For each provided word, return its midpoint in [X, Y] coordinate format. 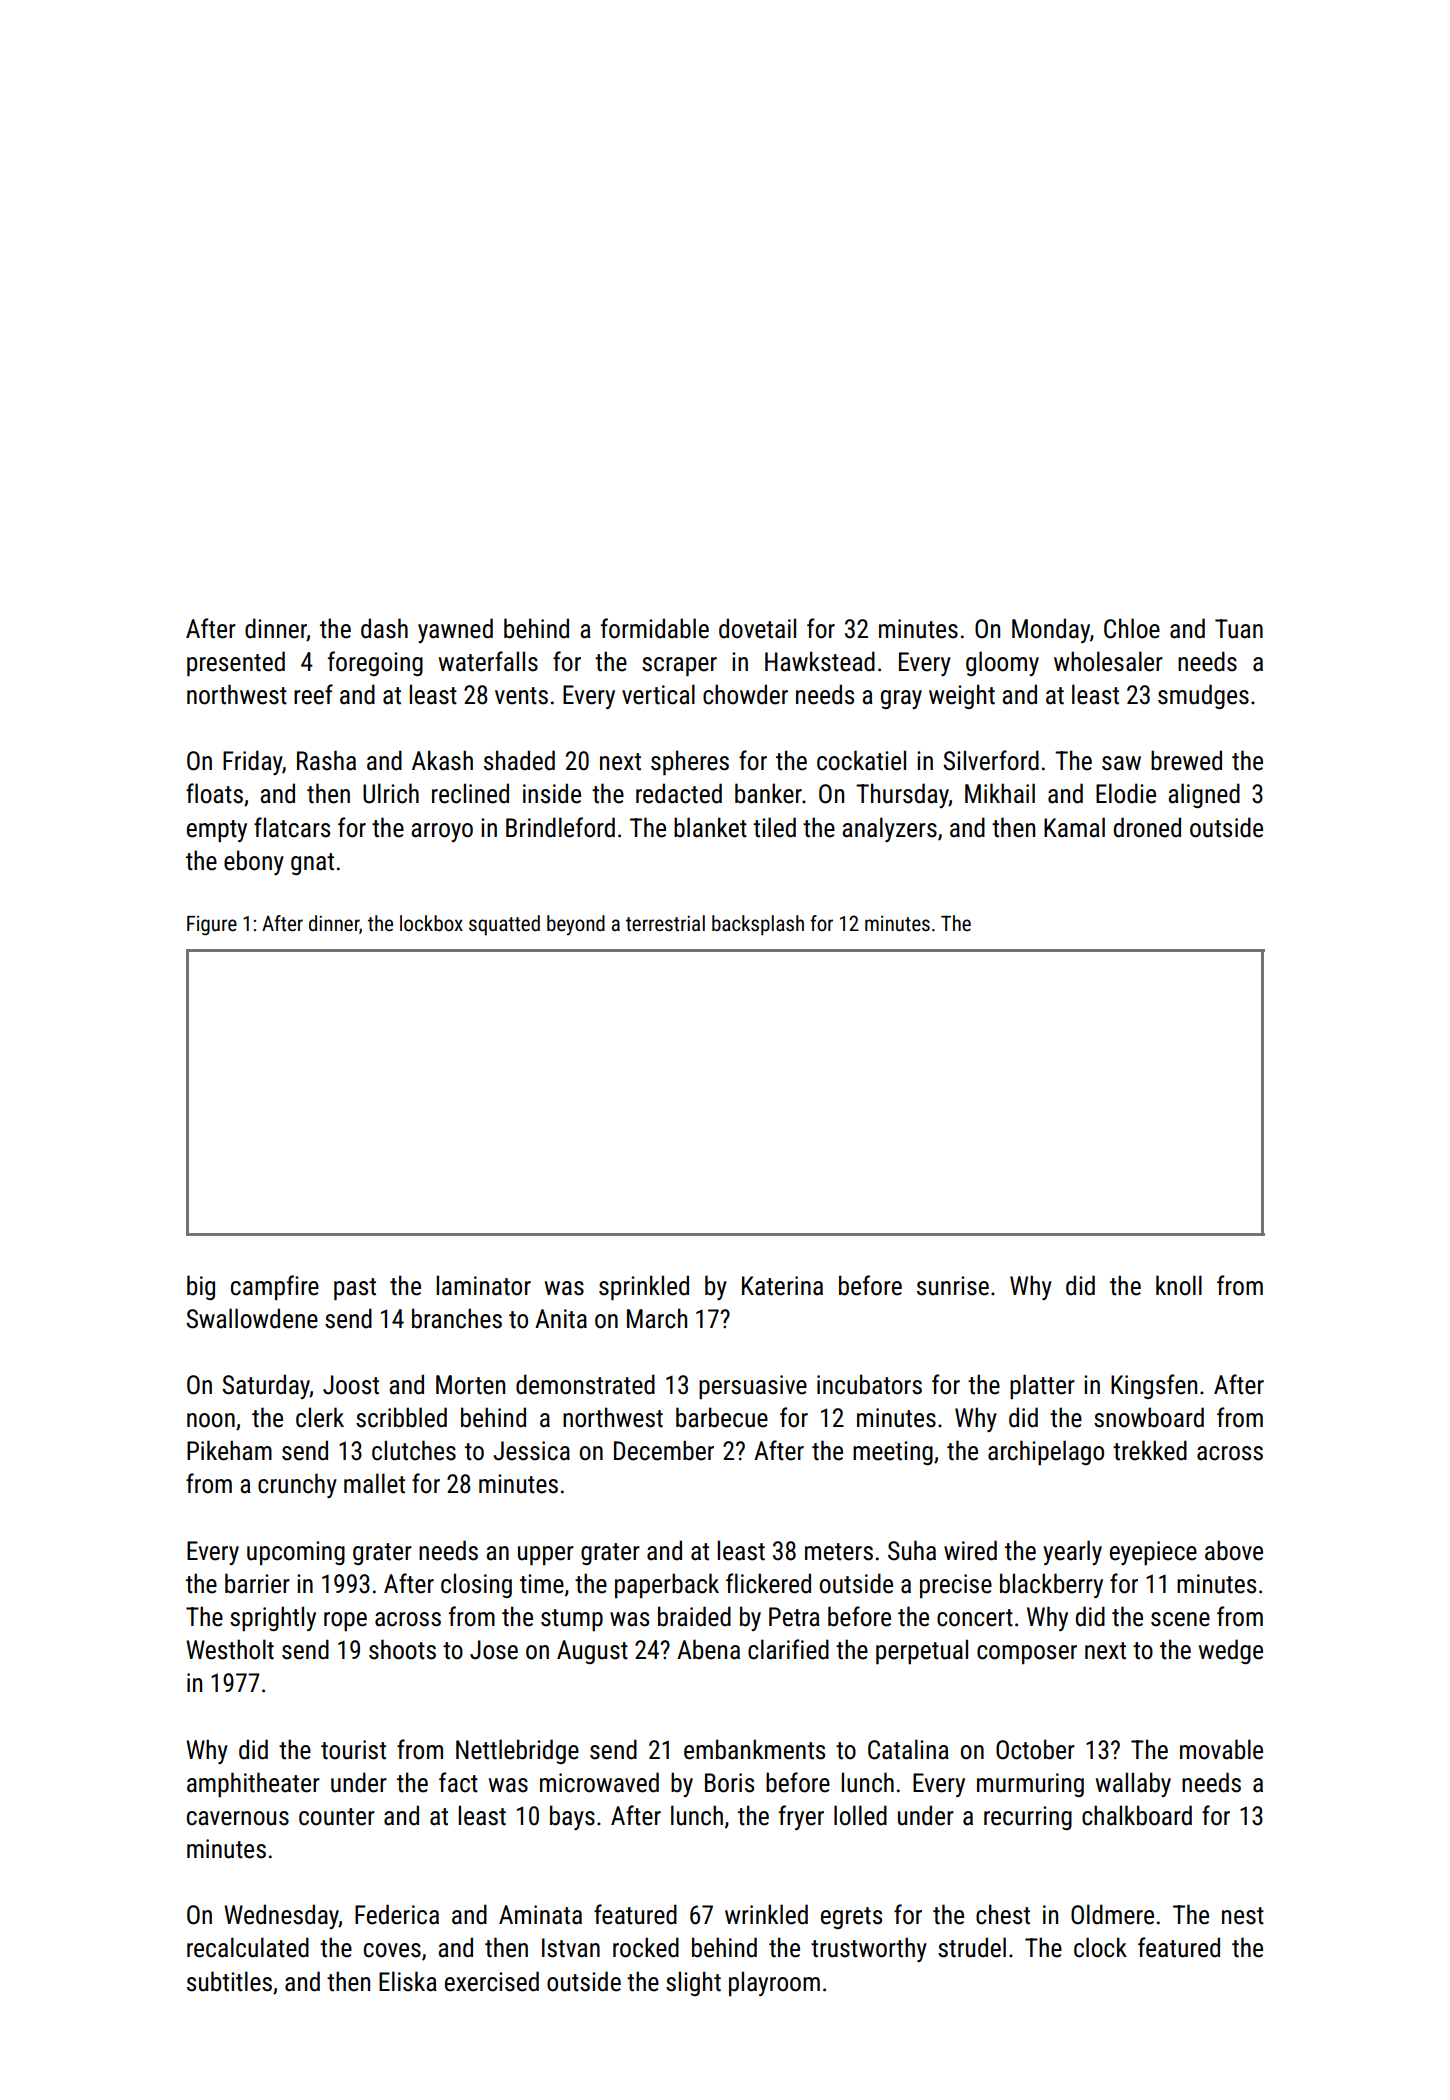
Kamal [1074, 827]
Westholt [230, 1649]
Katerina [782, 1286]
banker [768, 793]
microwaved [599, 1782]
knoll [1179, 1285]
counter [337, 1817]
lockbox [431, 923]
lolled [860, 1815]
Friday [252, 762]
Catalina [908, 1749]
